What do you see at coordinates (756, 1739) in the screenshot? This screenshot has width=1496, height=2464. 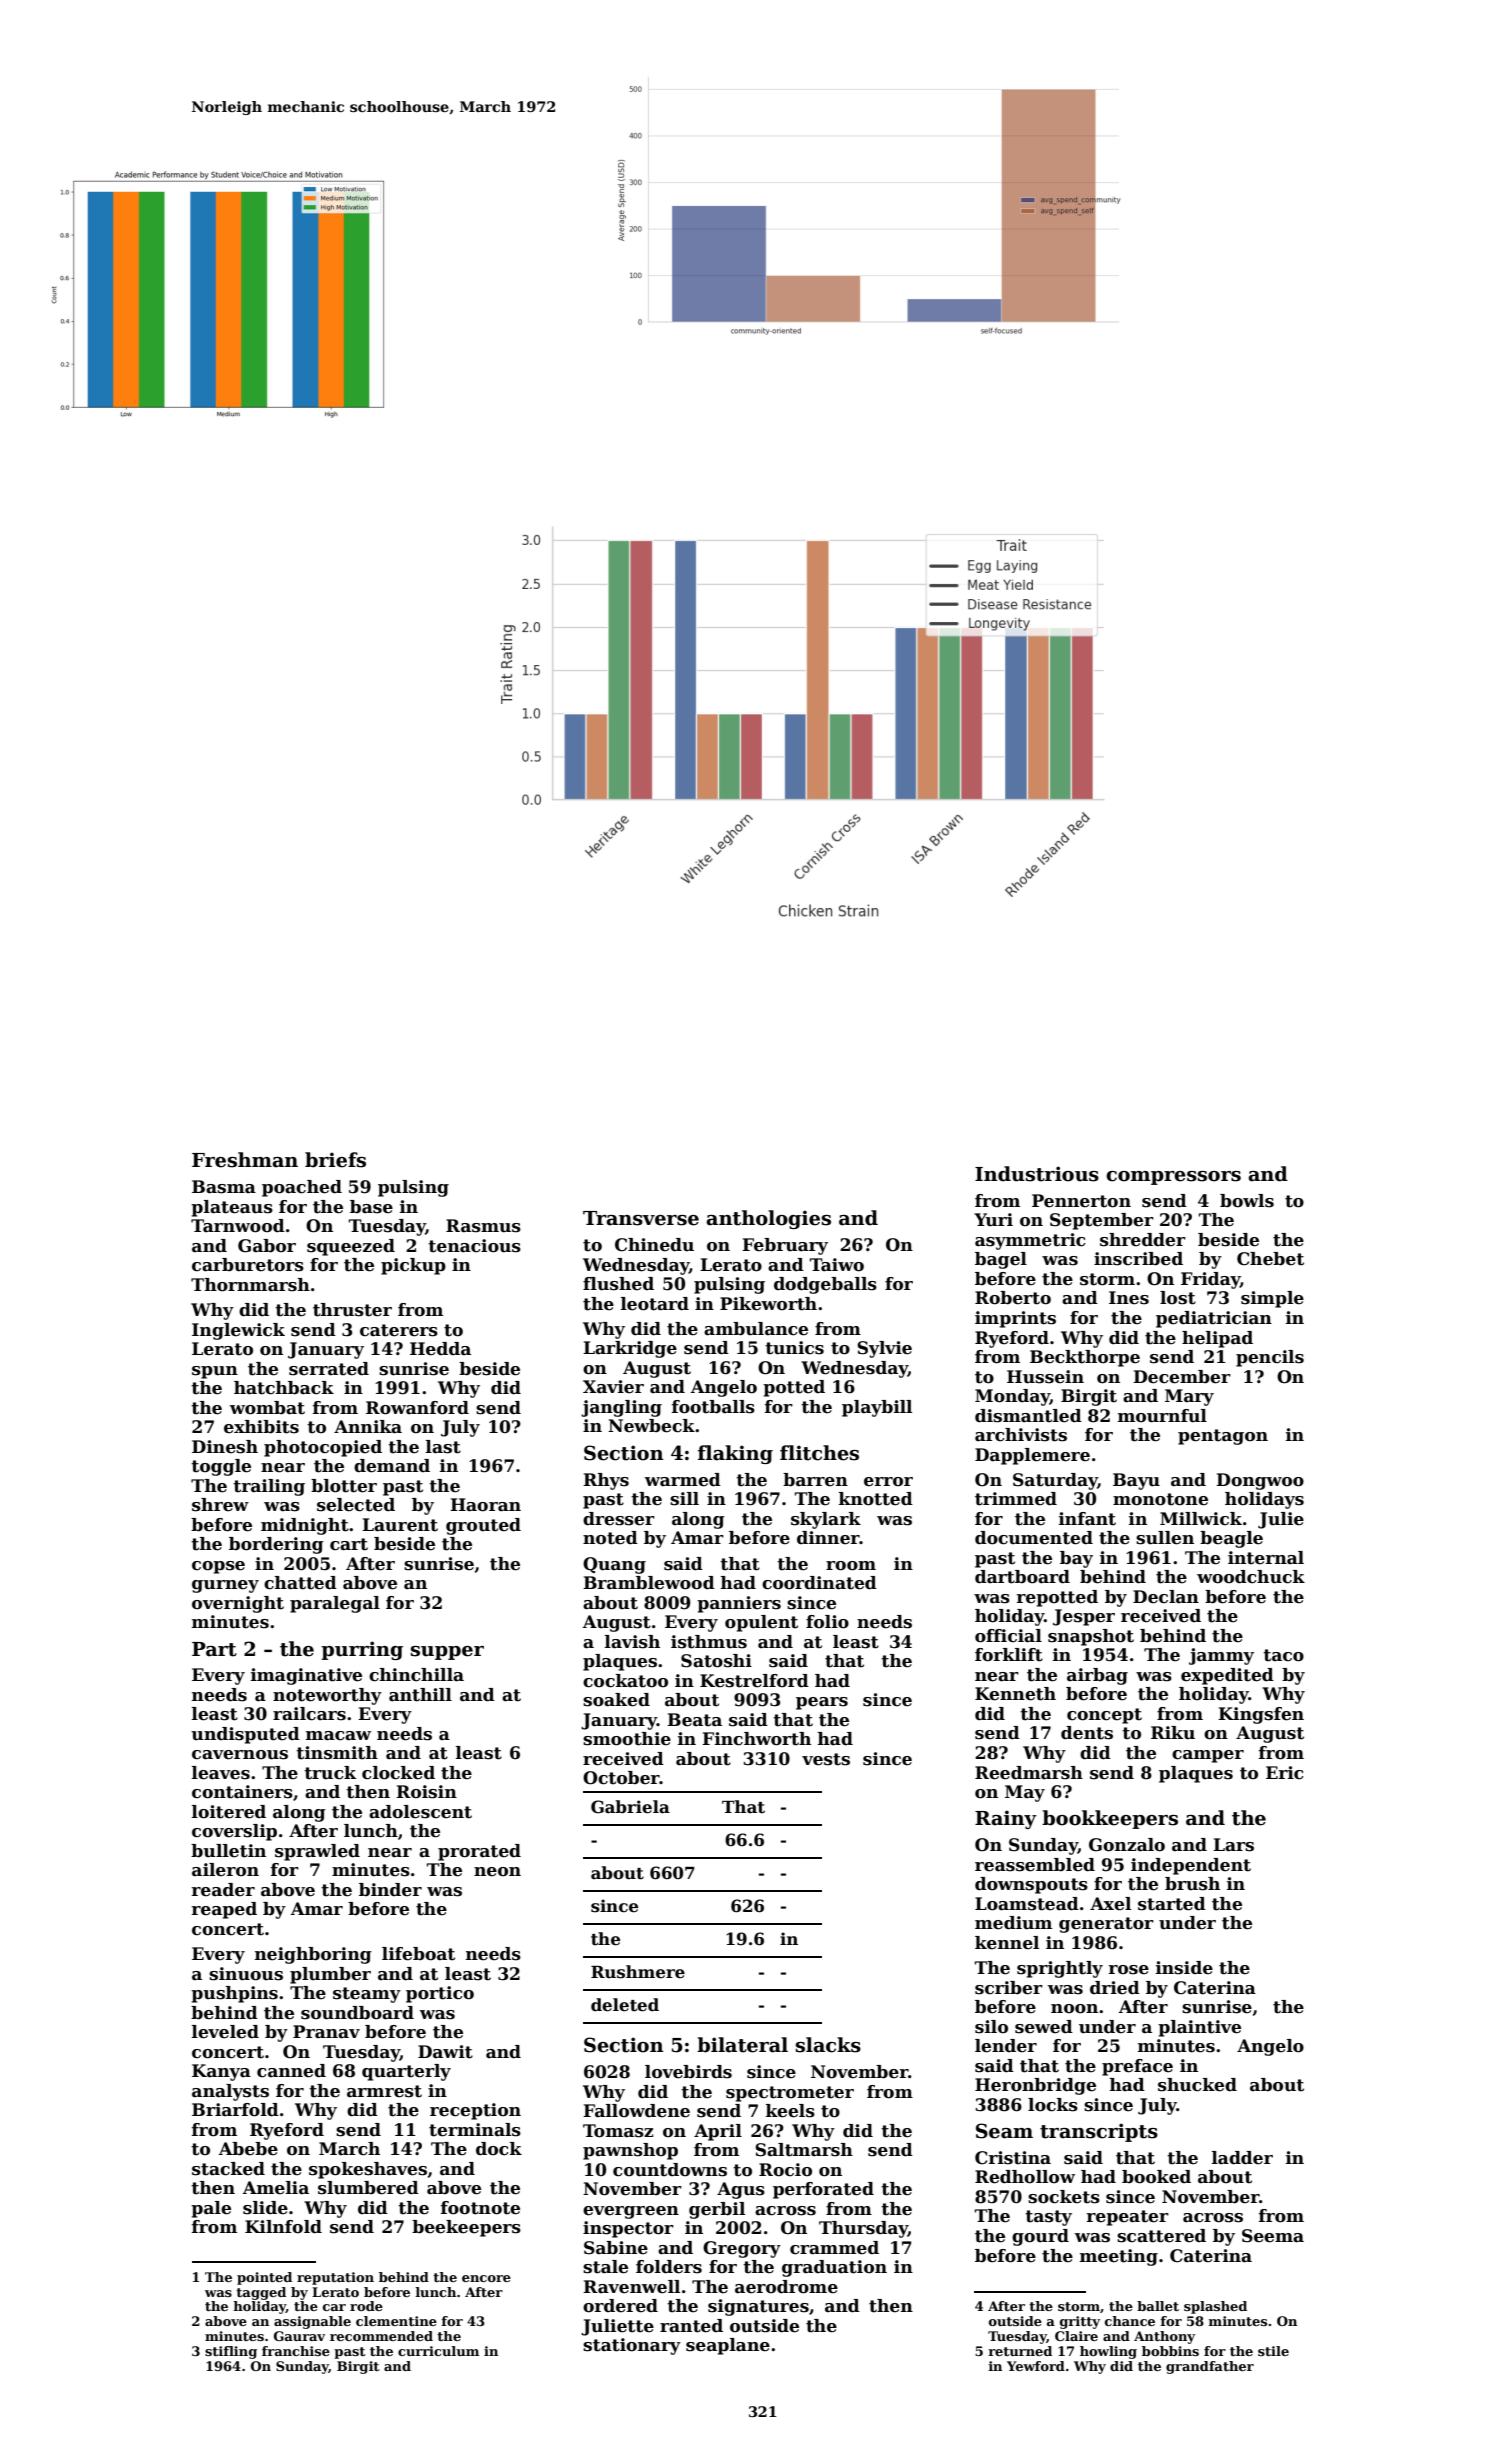 I see `Finchworth` at bounding box center [756, 1739].
